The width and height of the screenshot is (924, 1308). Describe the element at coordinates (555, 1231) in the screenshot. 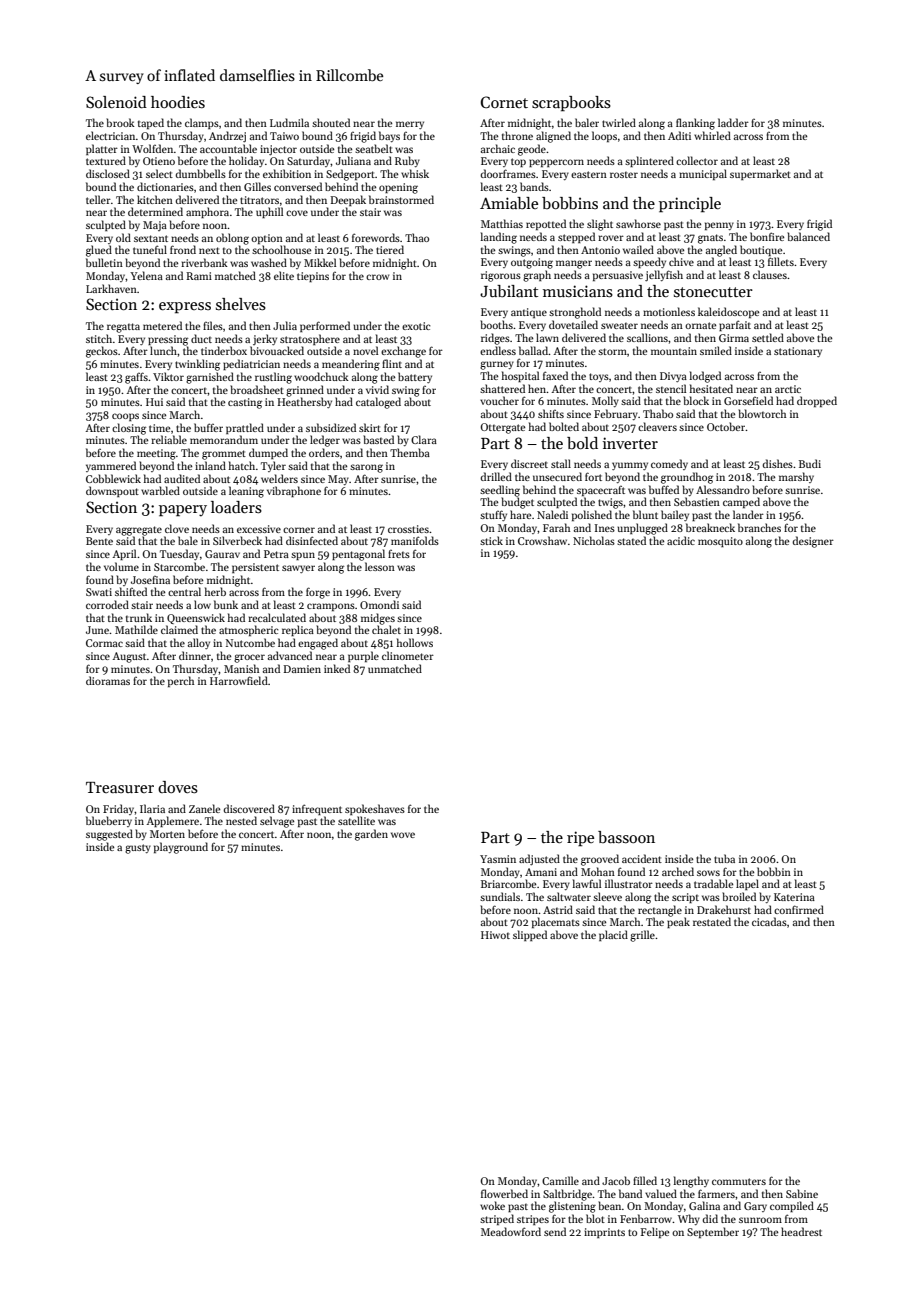

I see `send` at that location.
